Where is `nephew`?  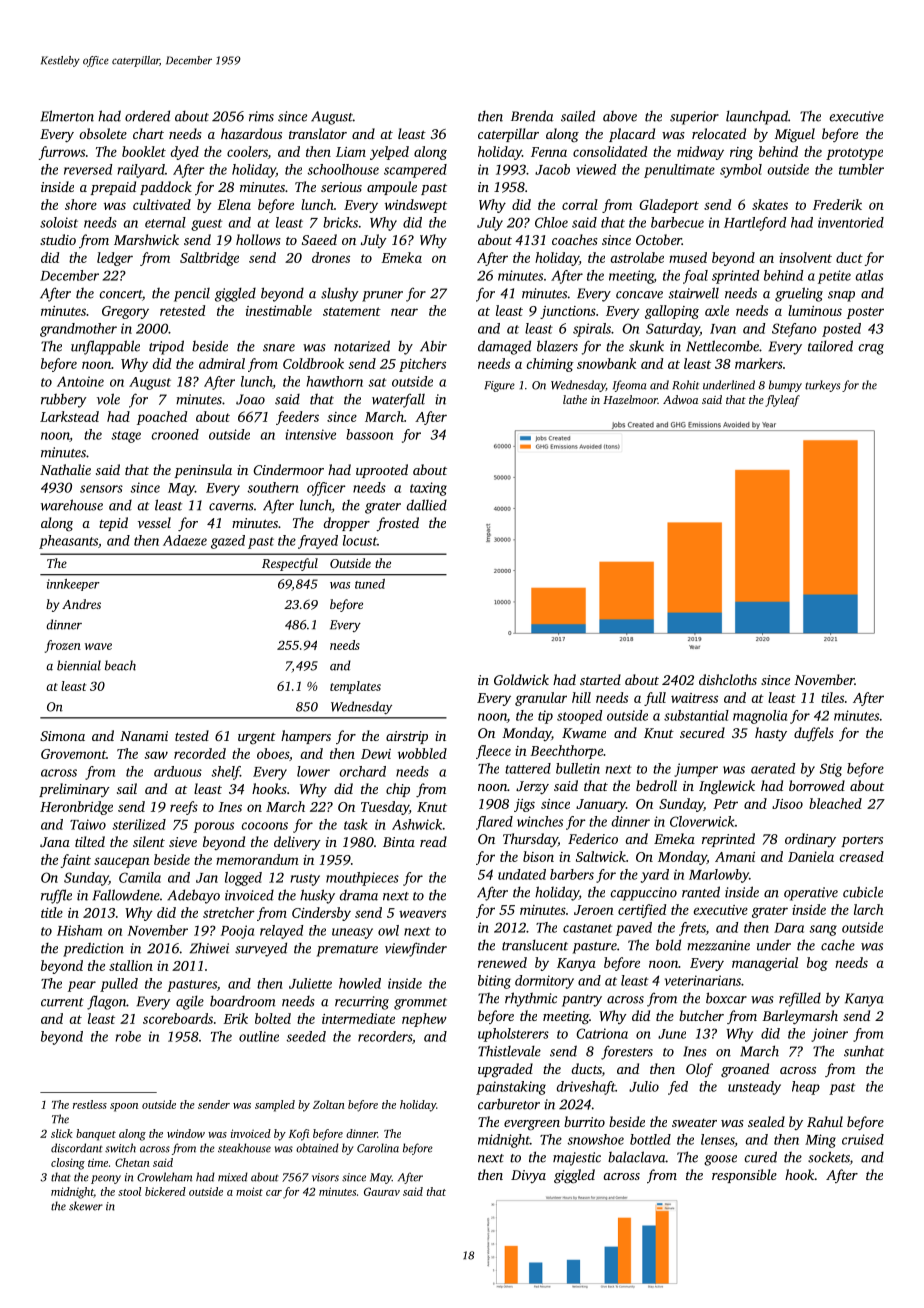
nephew is located at coordinates (424, 1020).
